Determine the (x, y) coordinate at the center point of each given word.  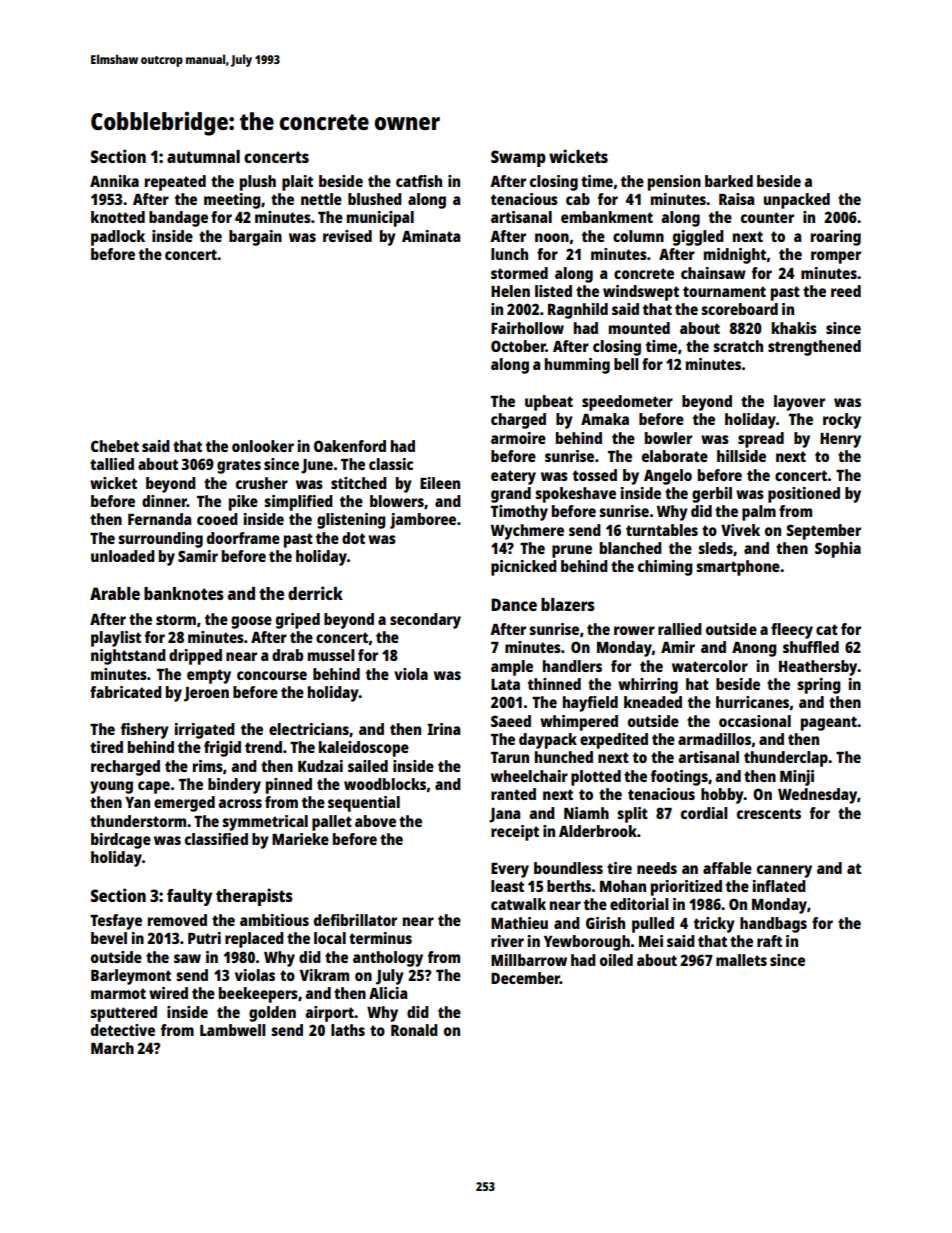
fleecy (792, 631)
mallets (741, 960)
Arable (115, 593)
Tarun (510, 757)
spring (819, 686)
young (111, 787)
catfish (419, 181)
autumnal (203, 156)
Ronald (414, 1030)
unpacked (797, 201)
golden (272, 1014)
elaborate (675, 456)
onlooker (263, 446)
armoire (518, 438)
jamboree (423, 521)
